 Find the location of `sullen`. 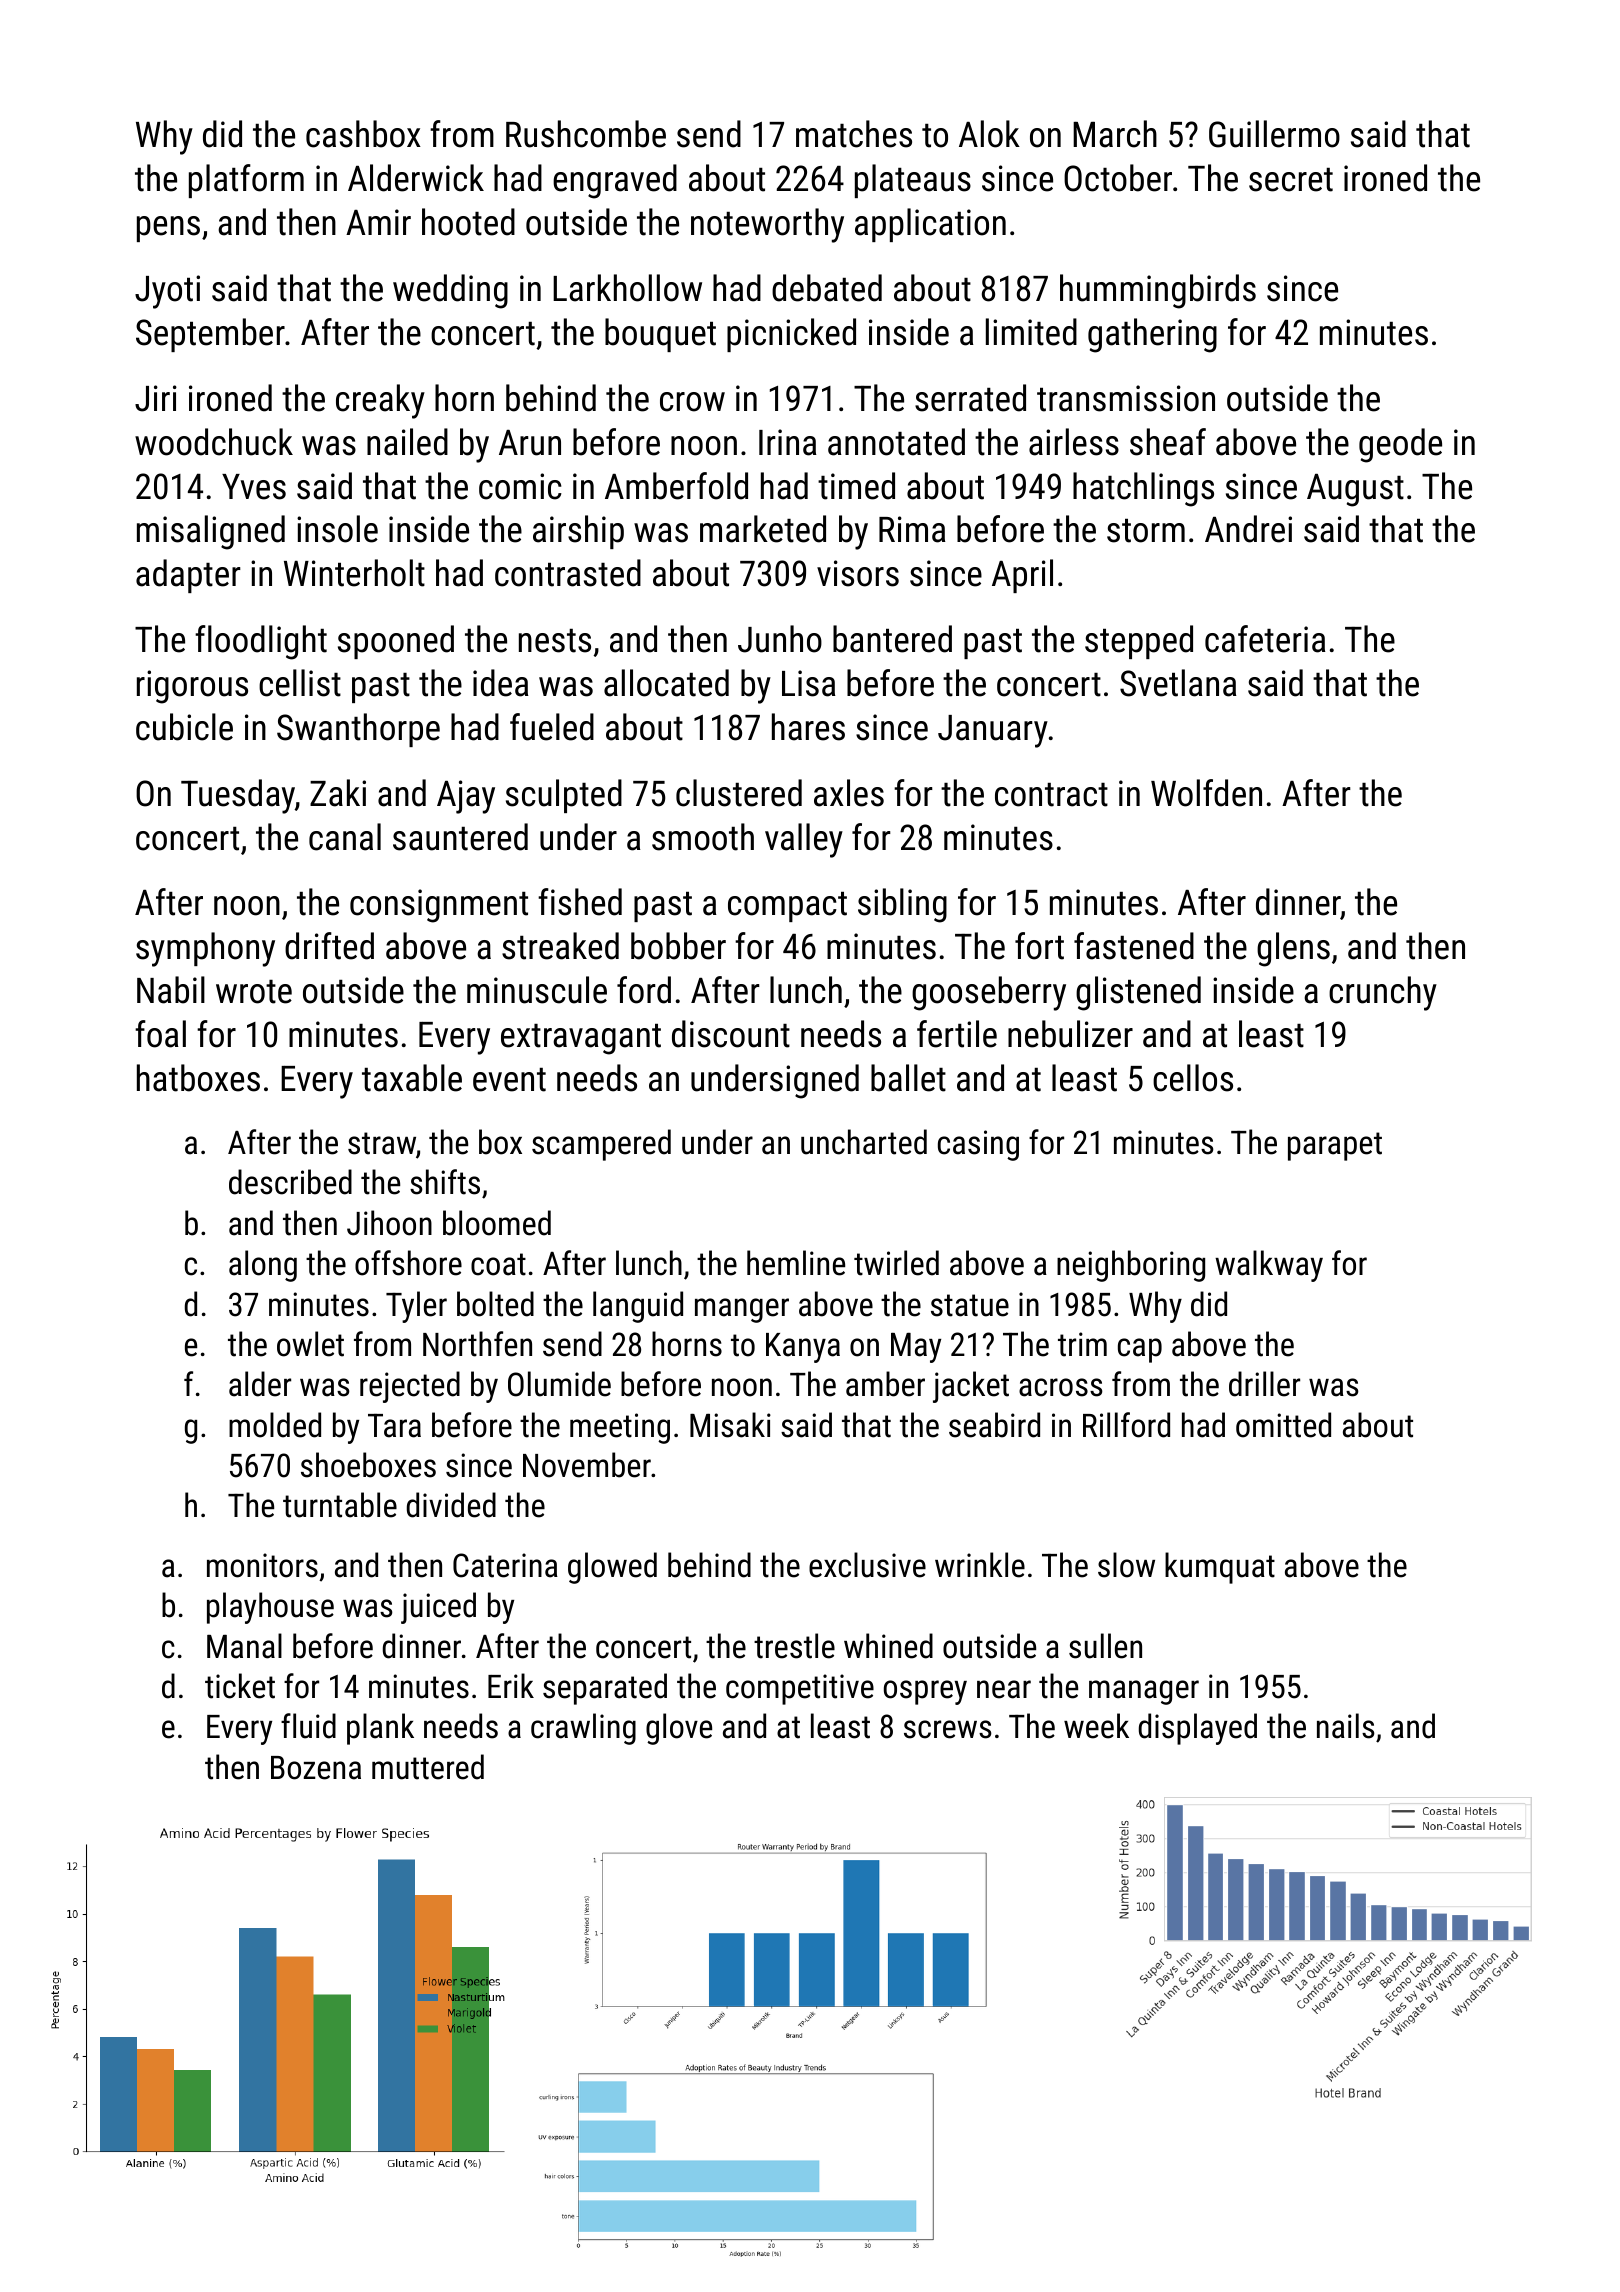

sullen is located at coordinates (1105, 1646).
